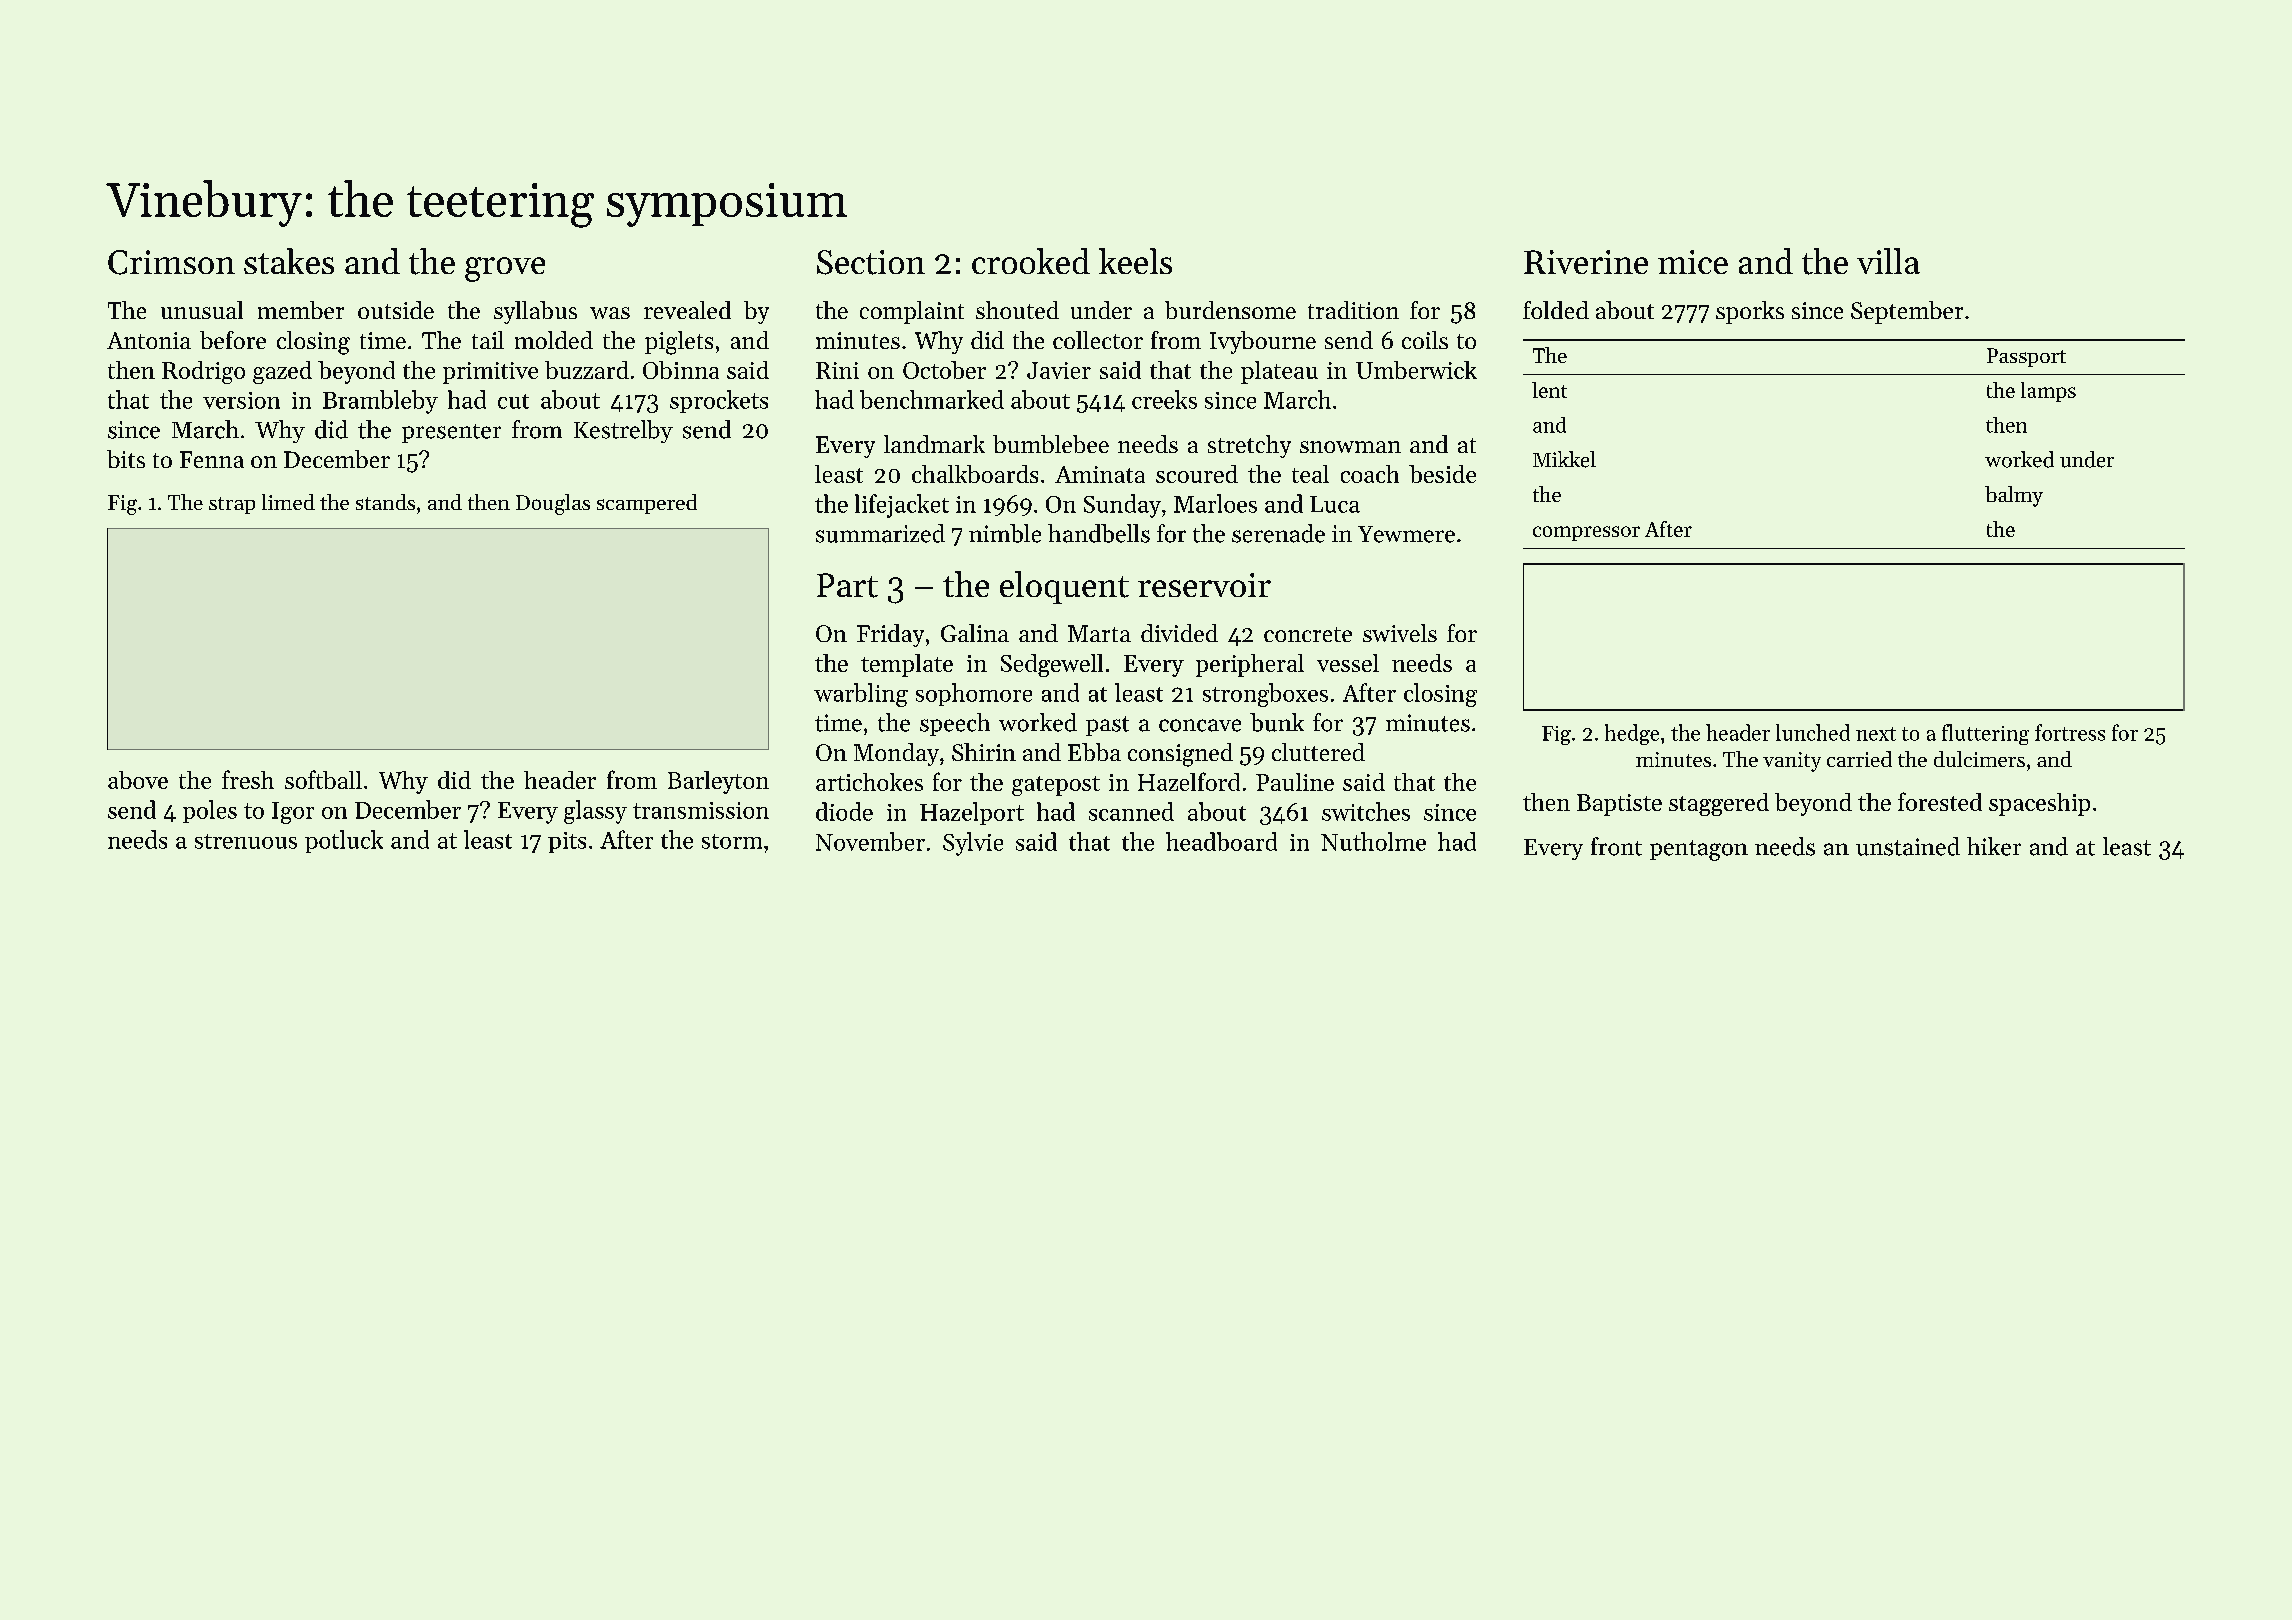 The height and width of the image is (1620, 2292). I want to click on compressor, so click(1586, 533).
